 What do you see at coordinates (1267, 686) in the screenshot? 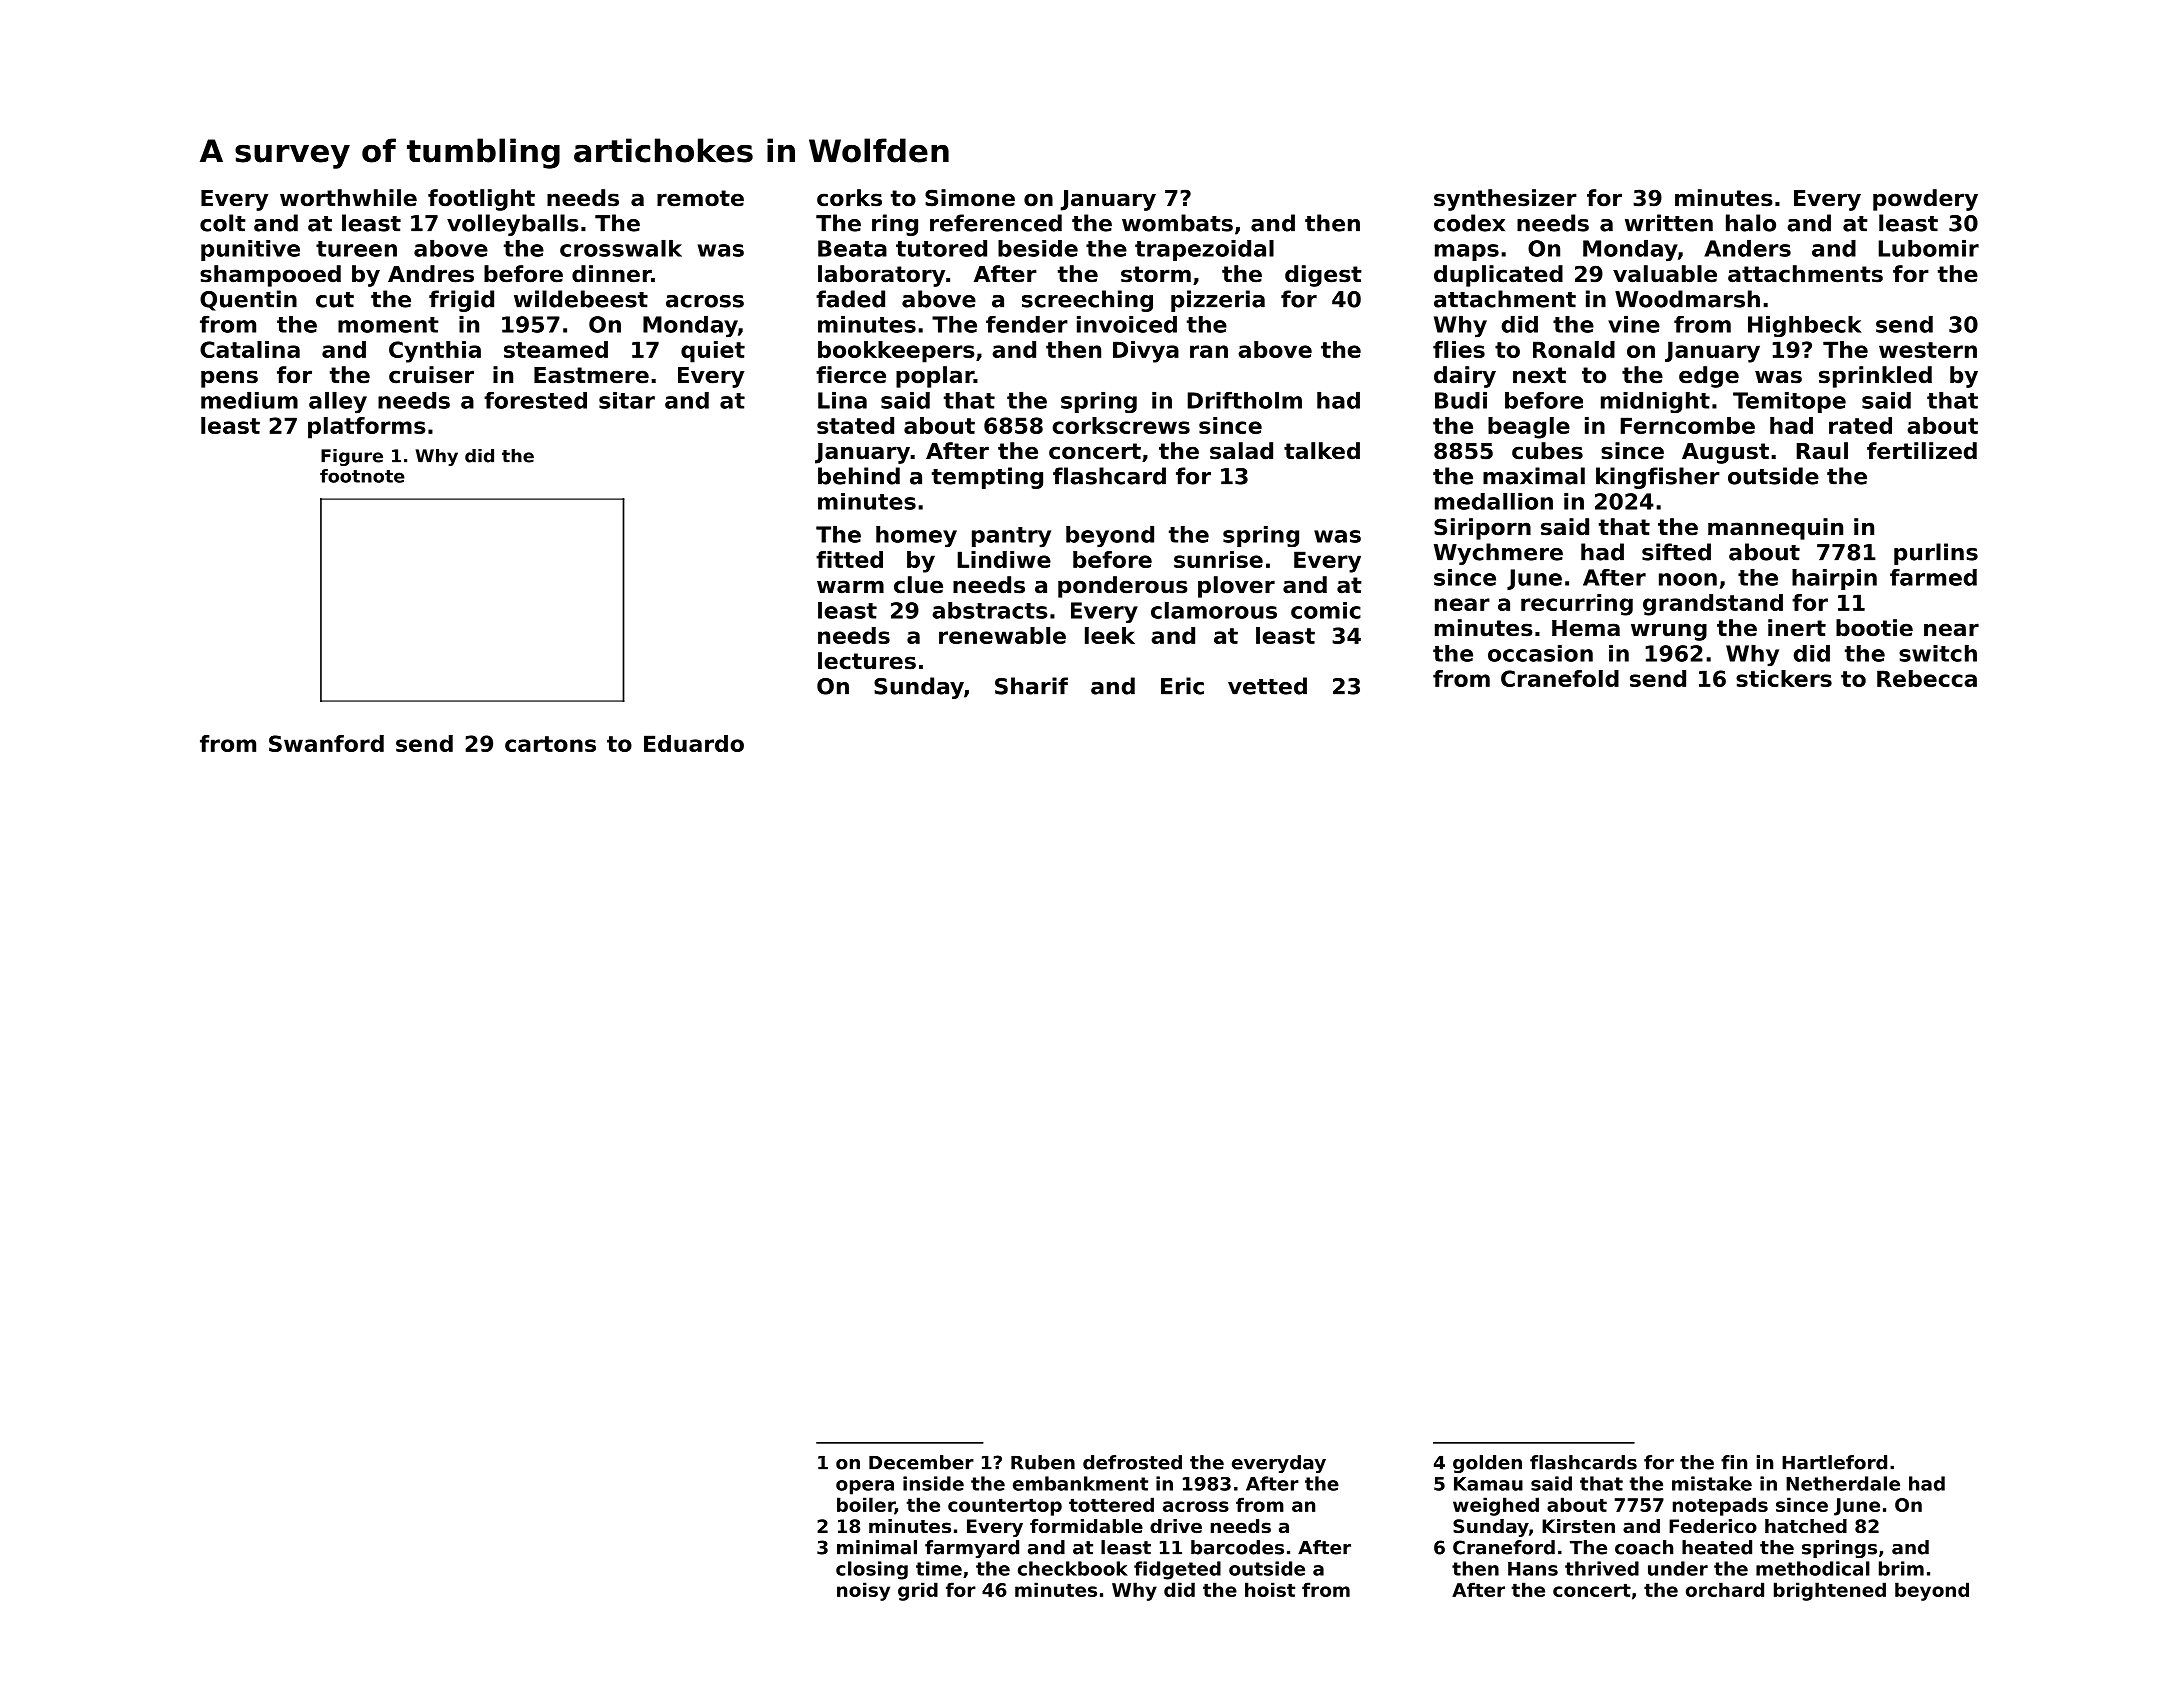
I see `vetted` at bounding box center [1267, 686].
